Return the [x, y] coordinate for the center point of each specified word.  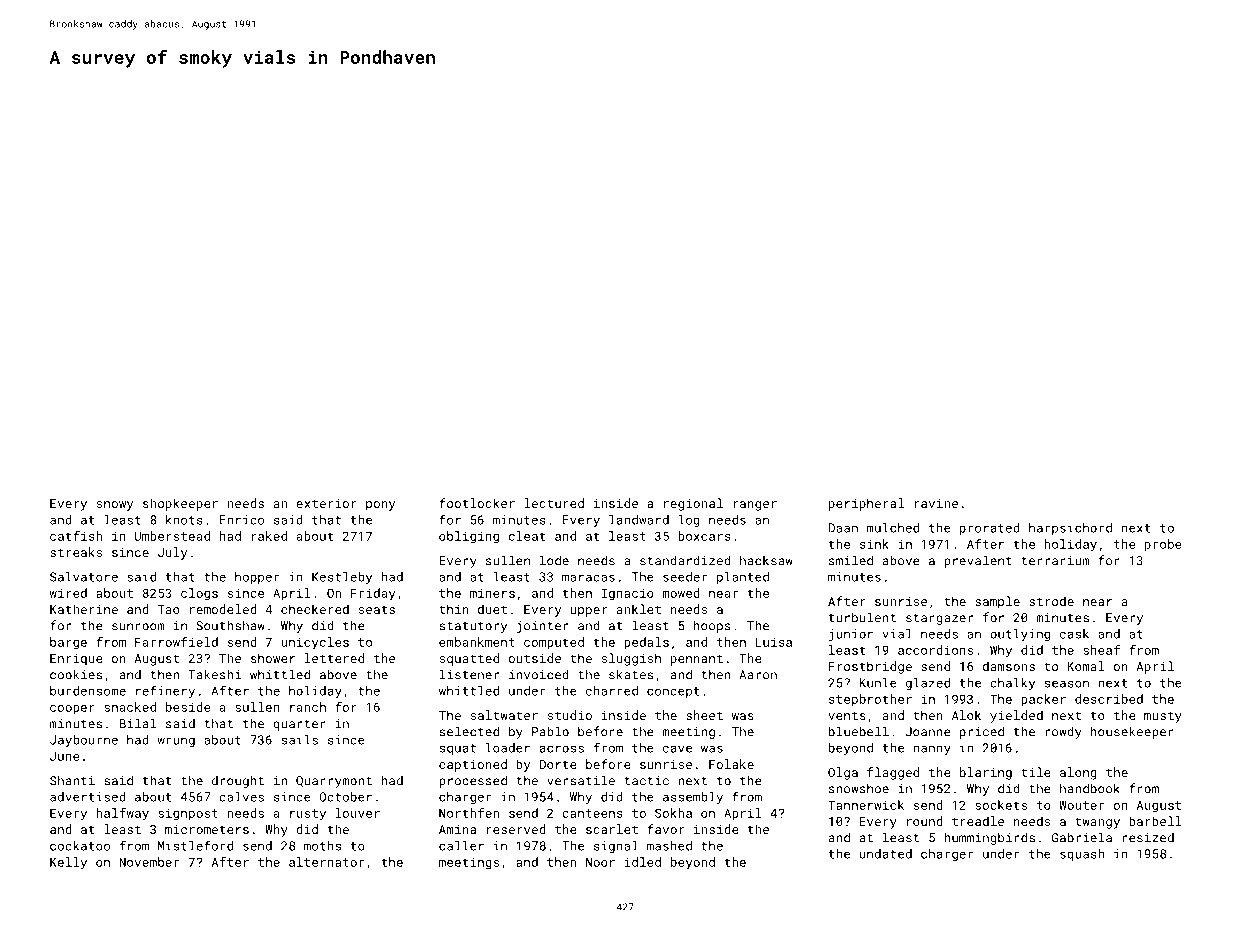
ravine [936, 503]
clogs [199, 594]
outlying [1020, 635]
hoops [712, 626]
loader [508, 748]
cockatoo [80, 846]
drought [238, 781]
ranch [308, 707]
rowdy [1063, 732]
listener [469, 674]
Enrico [242, 520]
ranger [755, 506]
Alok [966, 715]
